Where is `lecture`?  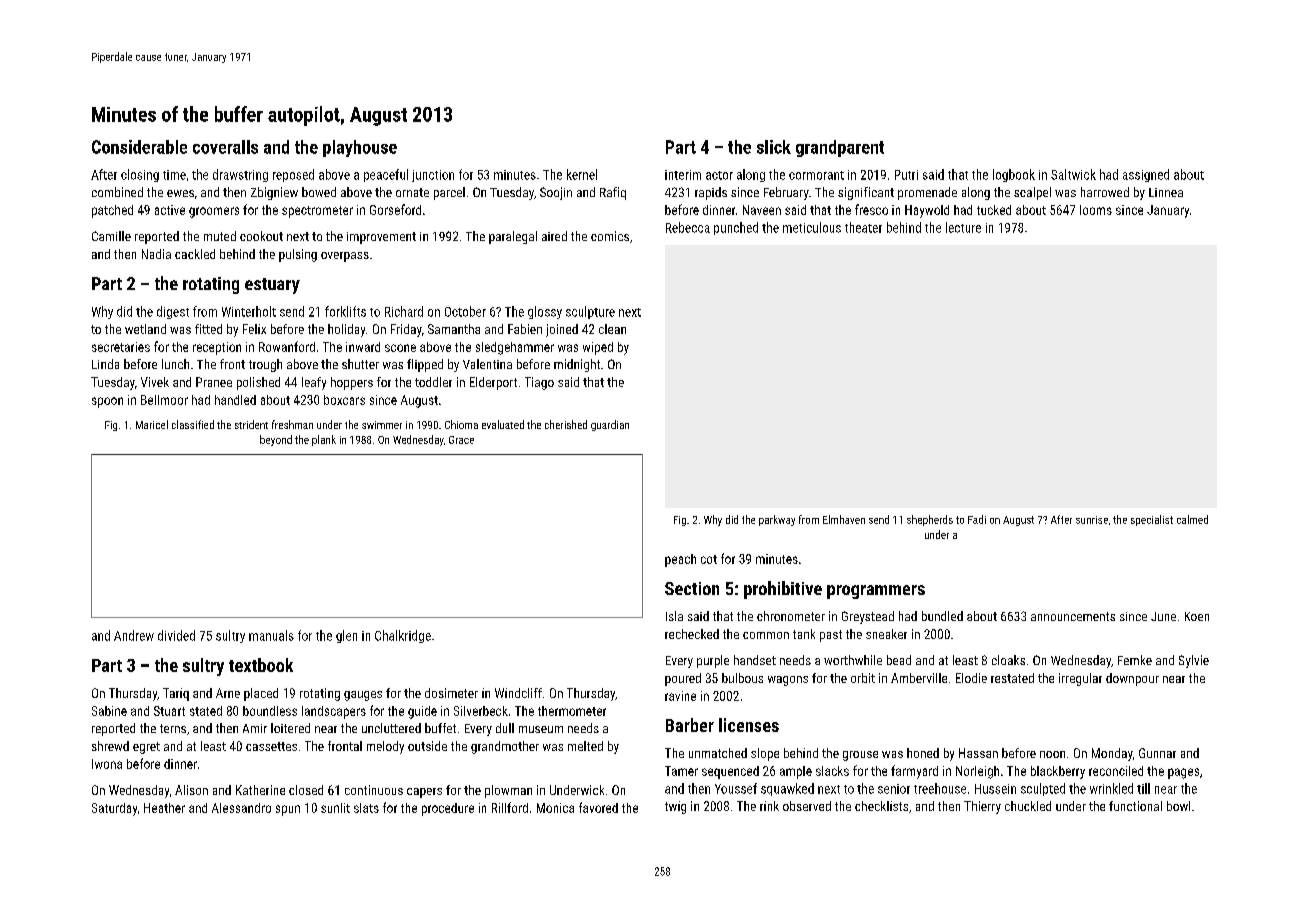 lecture is located at coordinates (963, 227).
